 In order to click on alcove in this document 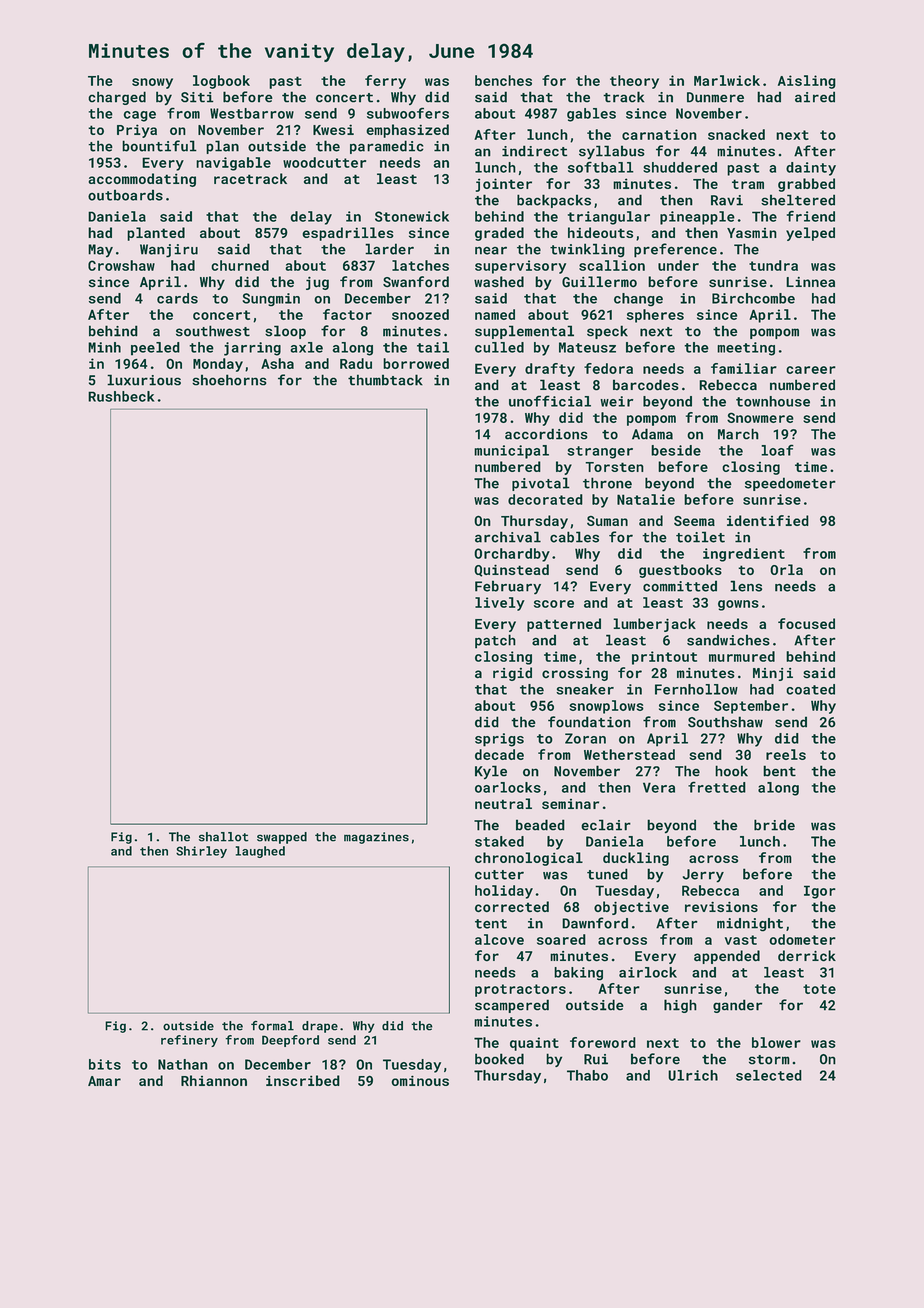, I will do `click(499, 939)`.
